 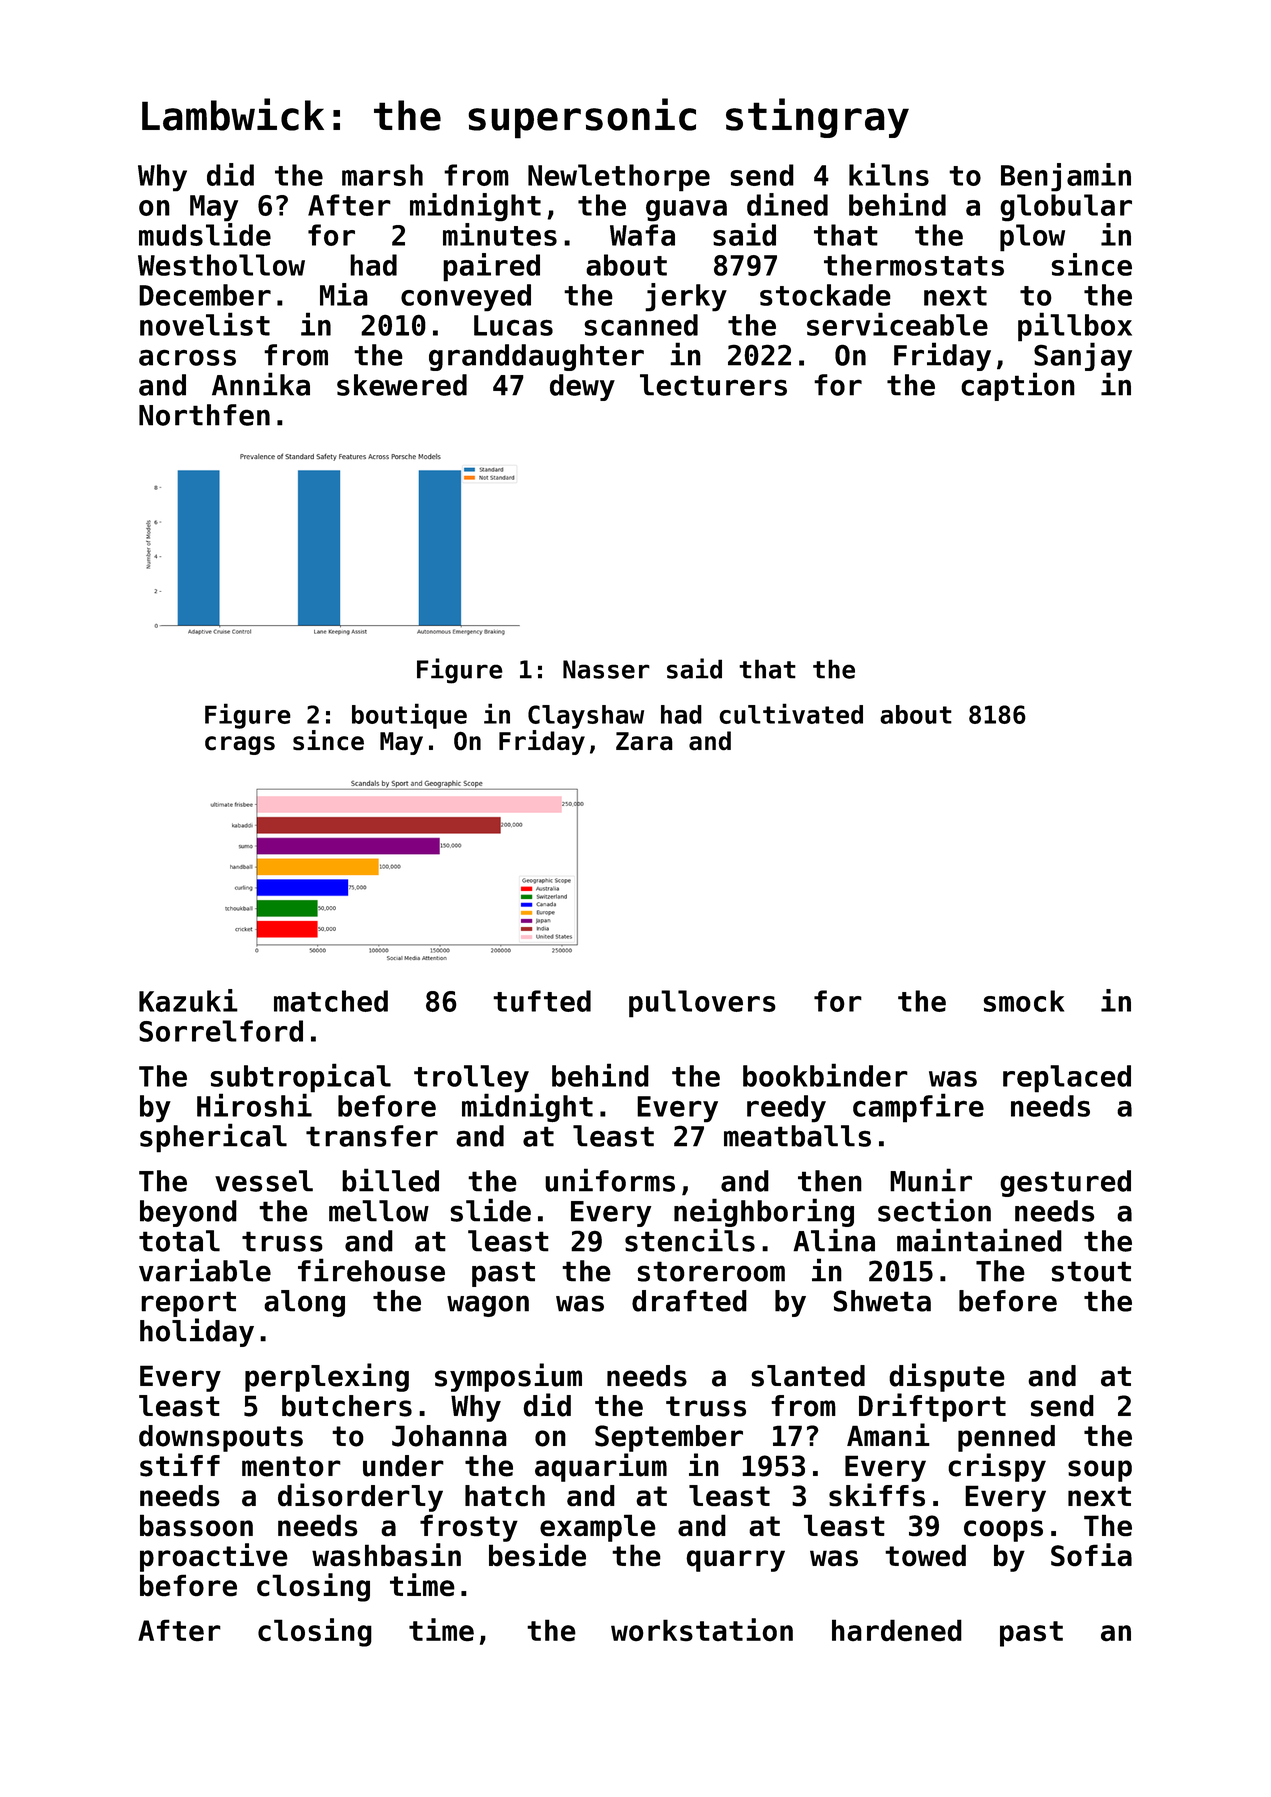 I want to click on hardened, so click(x=897, y=1630).
